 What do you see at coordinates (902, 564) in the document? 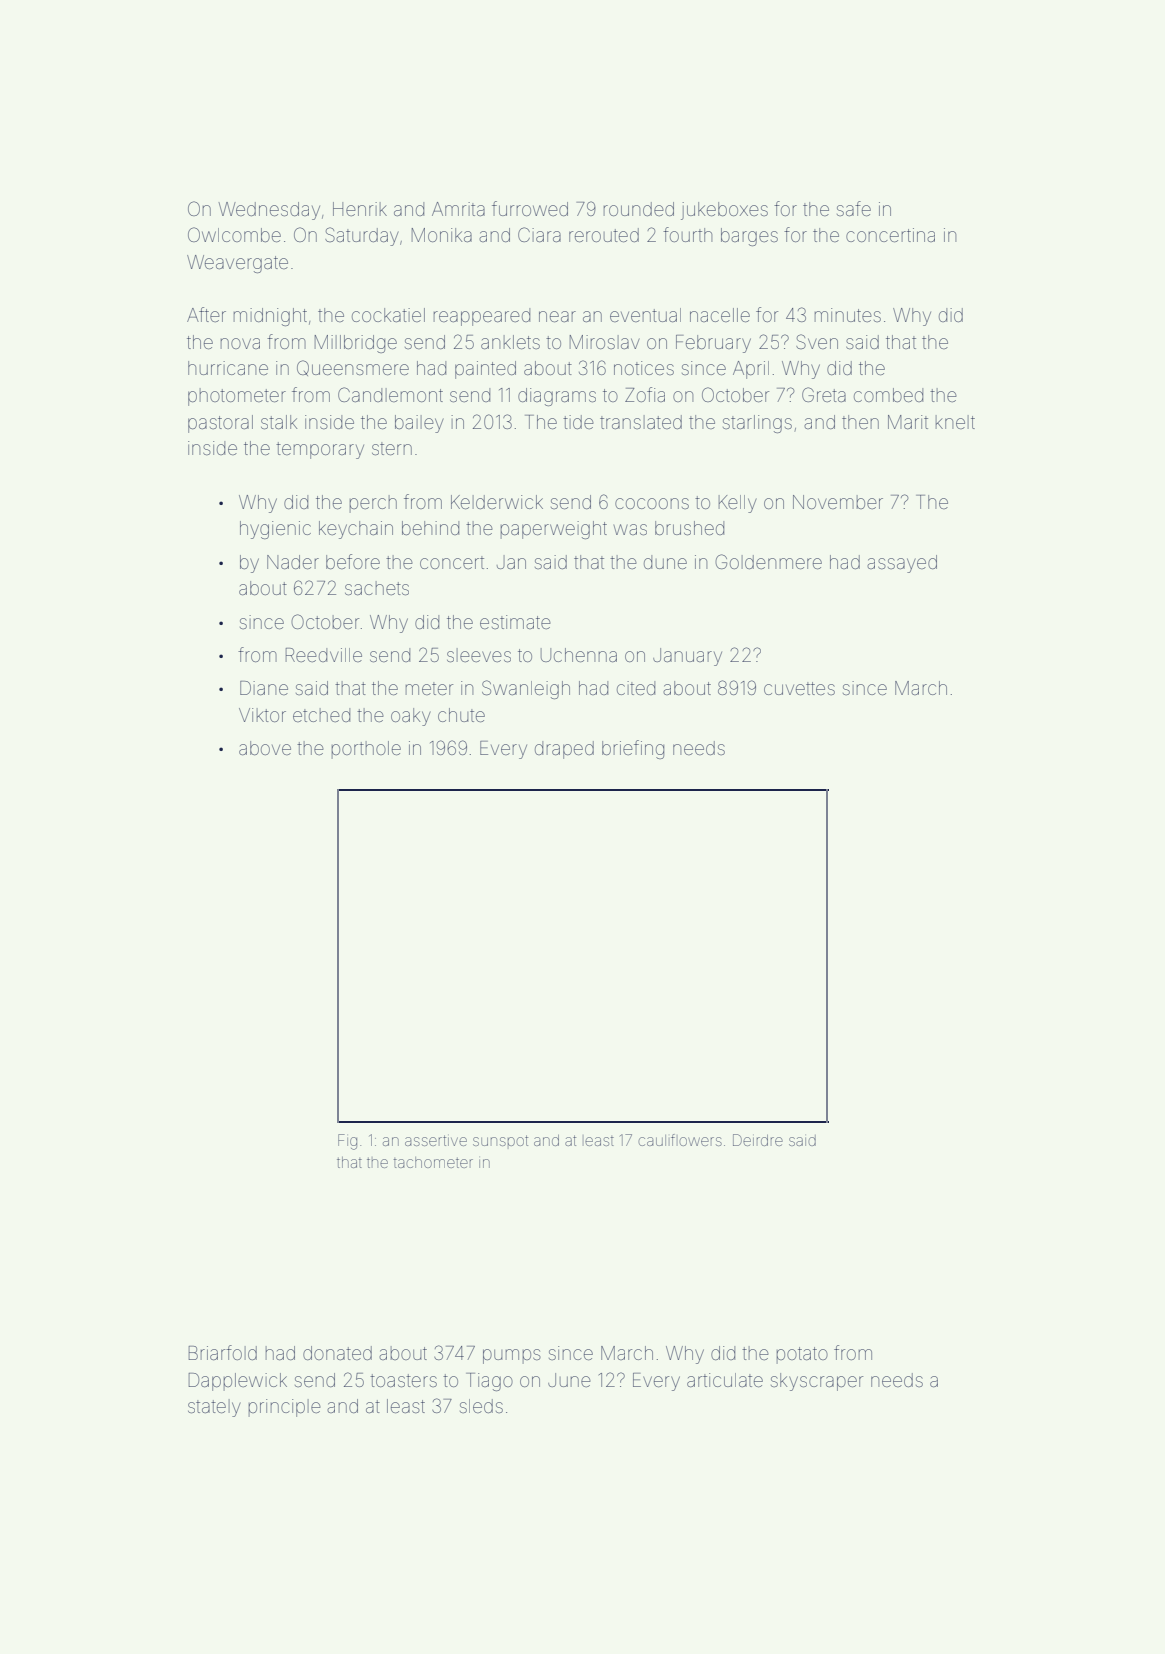
I see `assayed` at bounding box center [902, 564].
